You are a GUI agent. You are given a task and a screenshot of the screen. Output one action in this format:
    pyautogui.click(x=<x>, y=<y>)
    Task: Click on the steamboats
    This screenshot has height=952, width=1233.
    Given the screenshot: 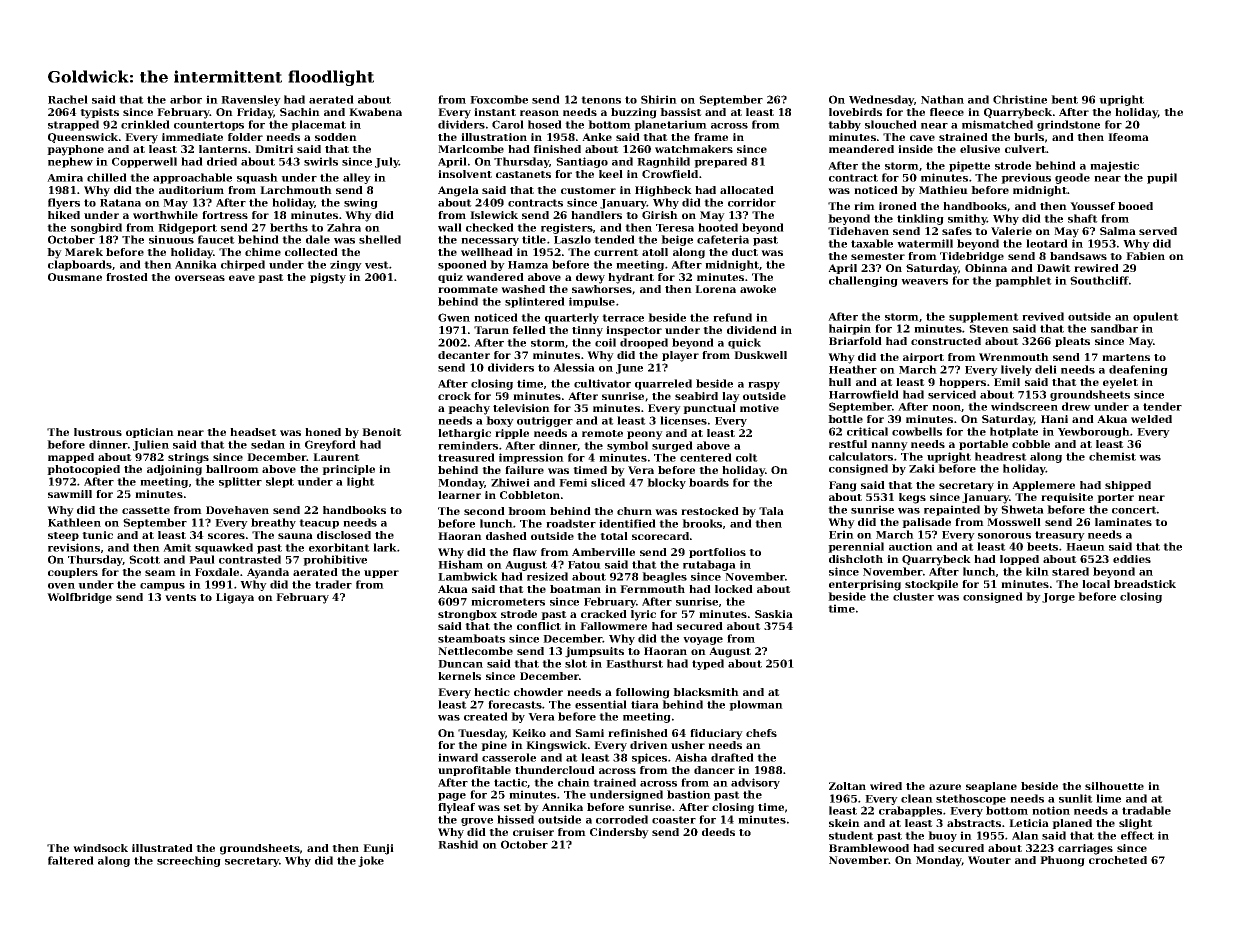 What is the action you would take?
    pyautogui.click(x=471, y=638)
